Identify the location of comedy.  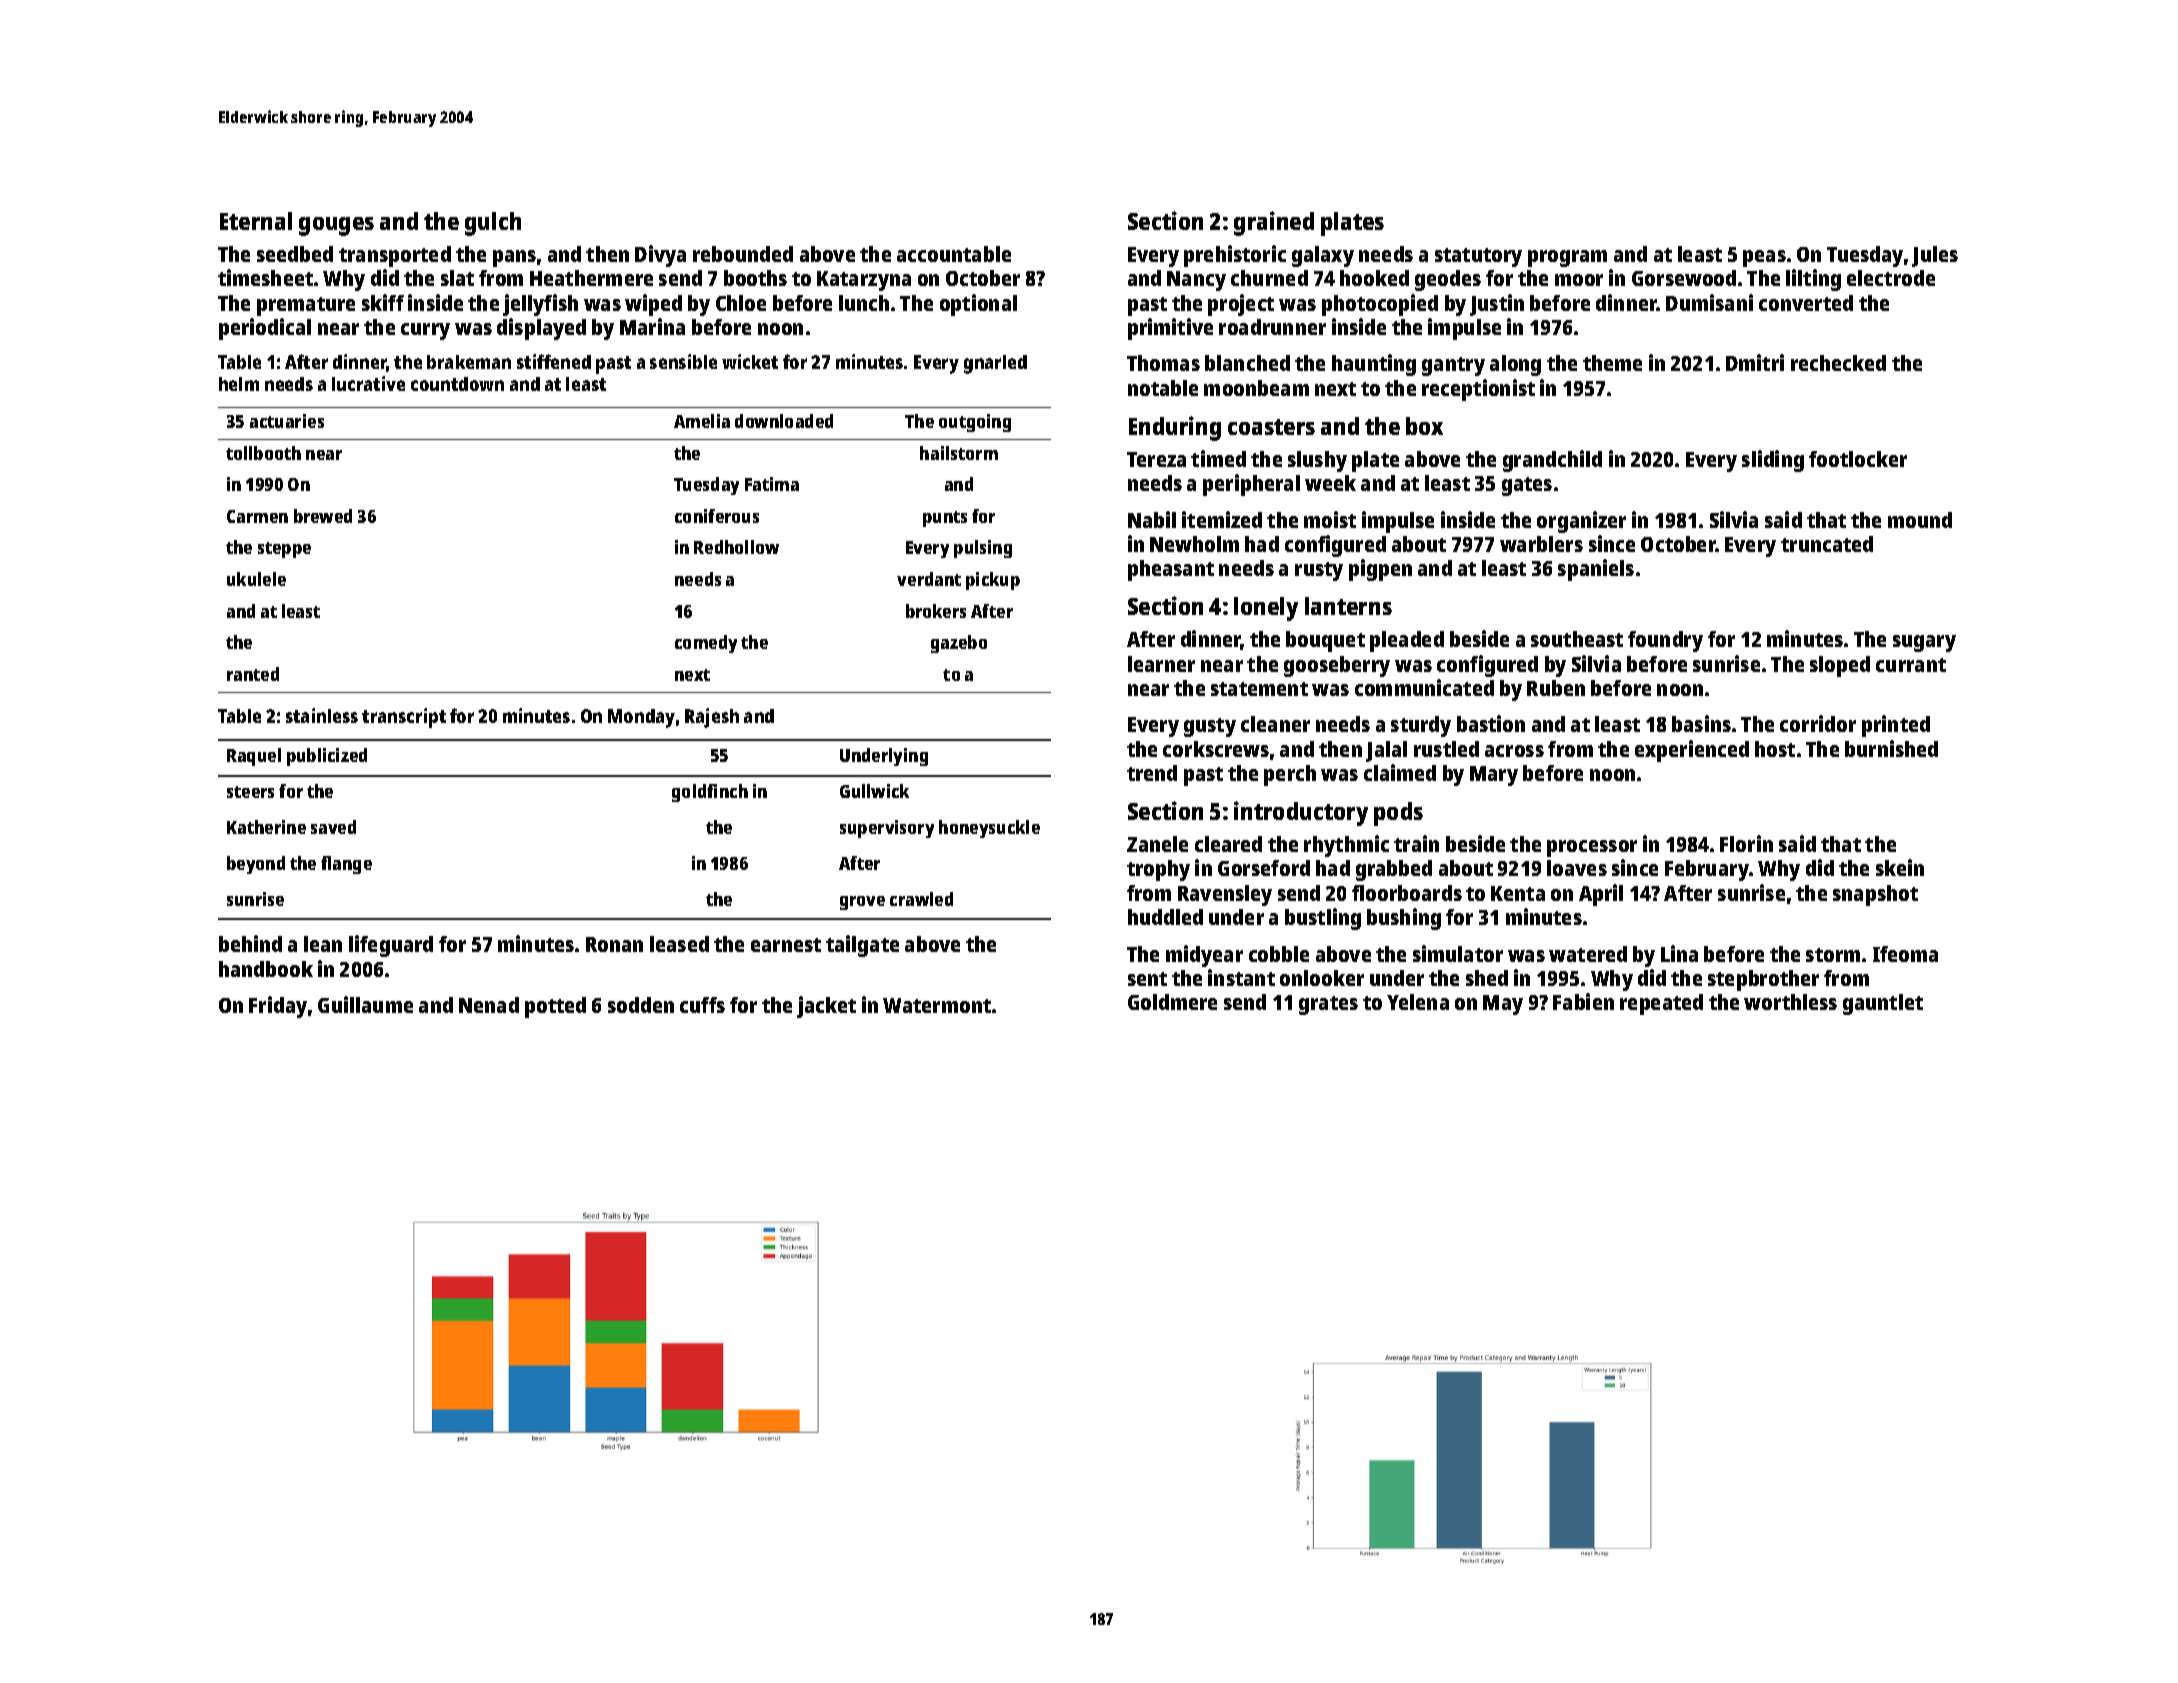
(706, 644).
